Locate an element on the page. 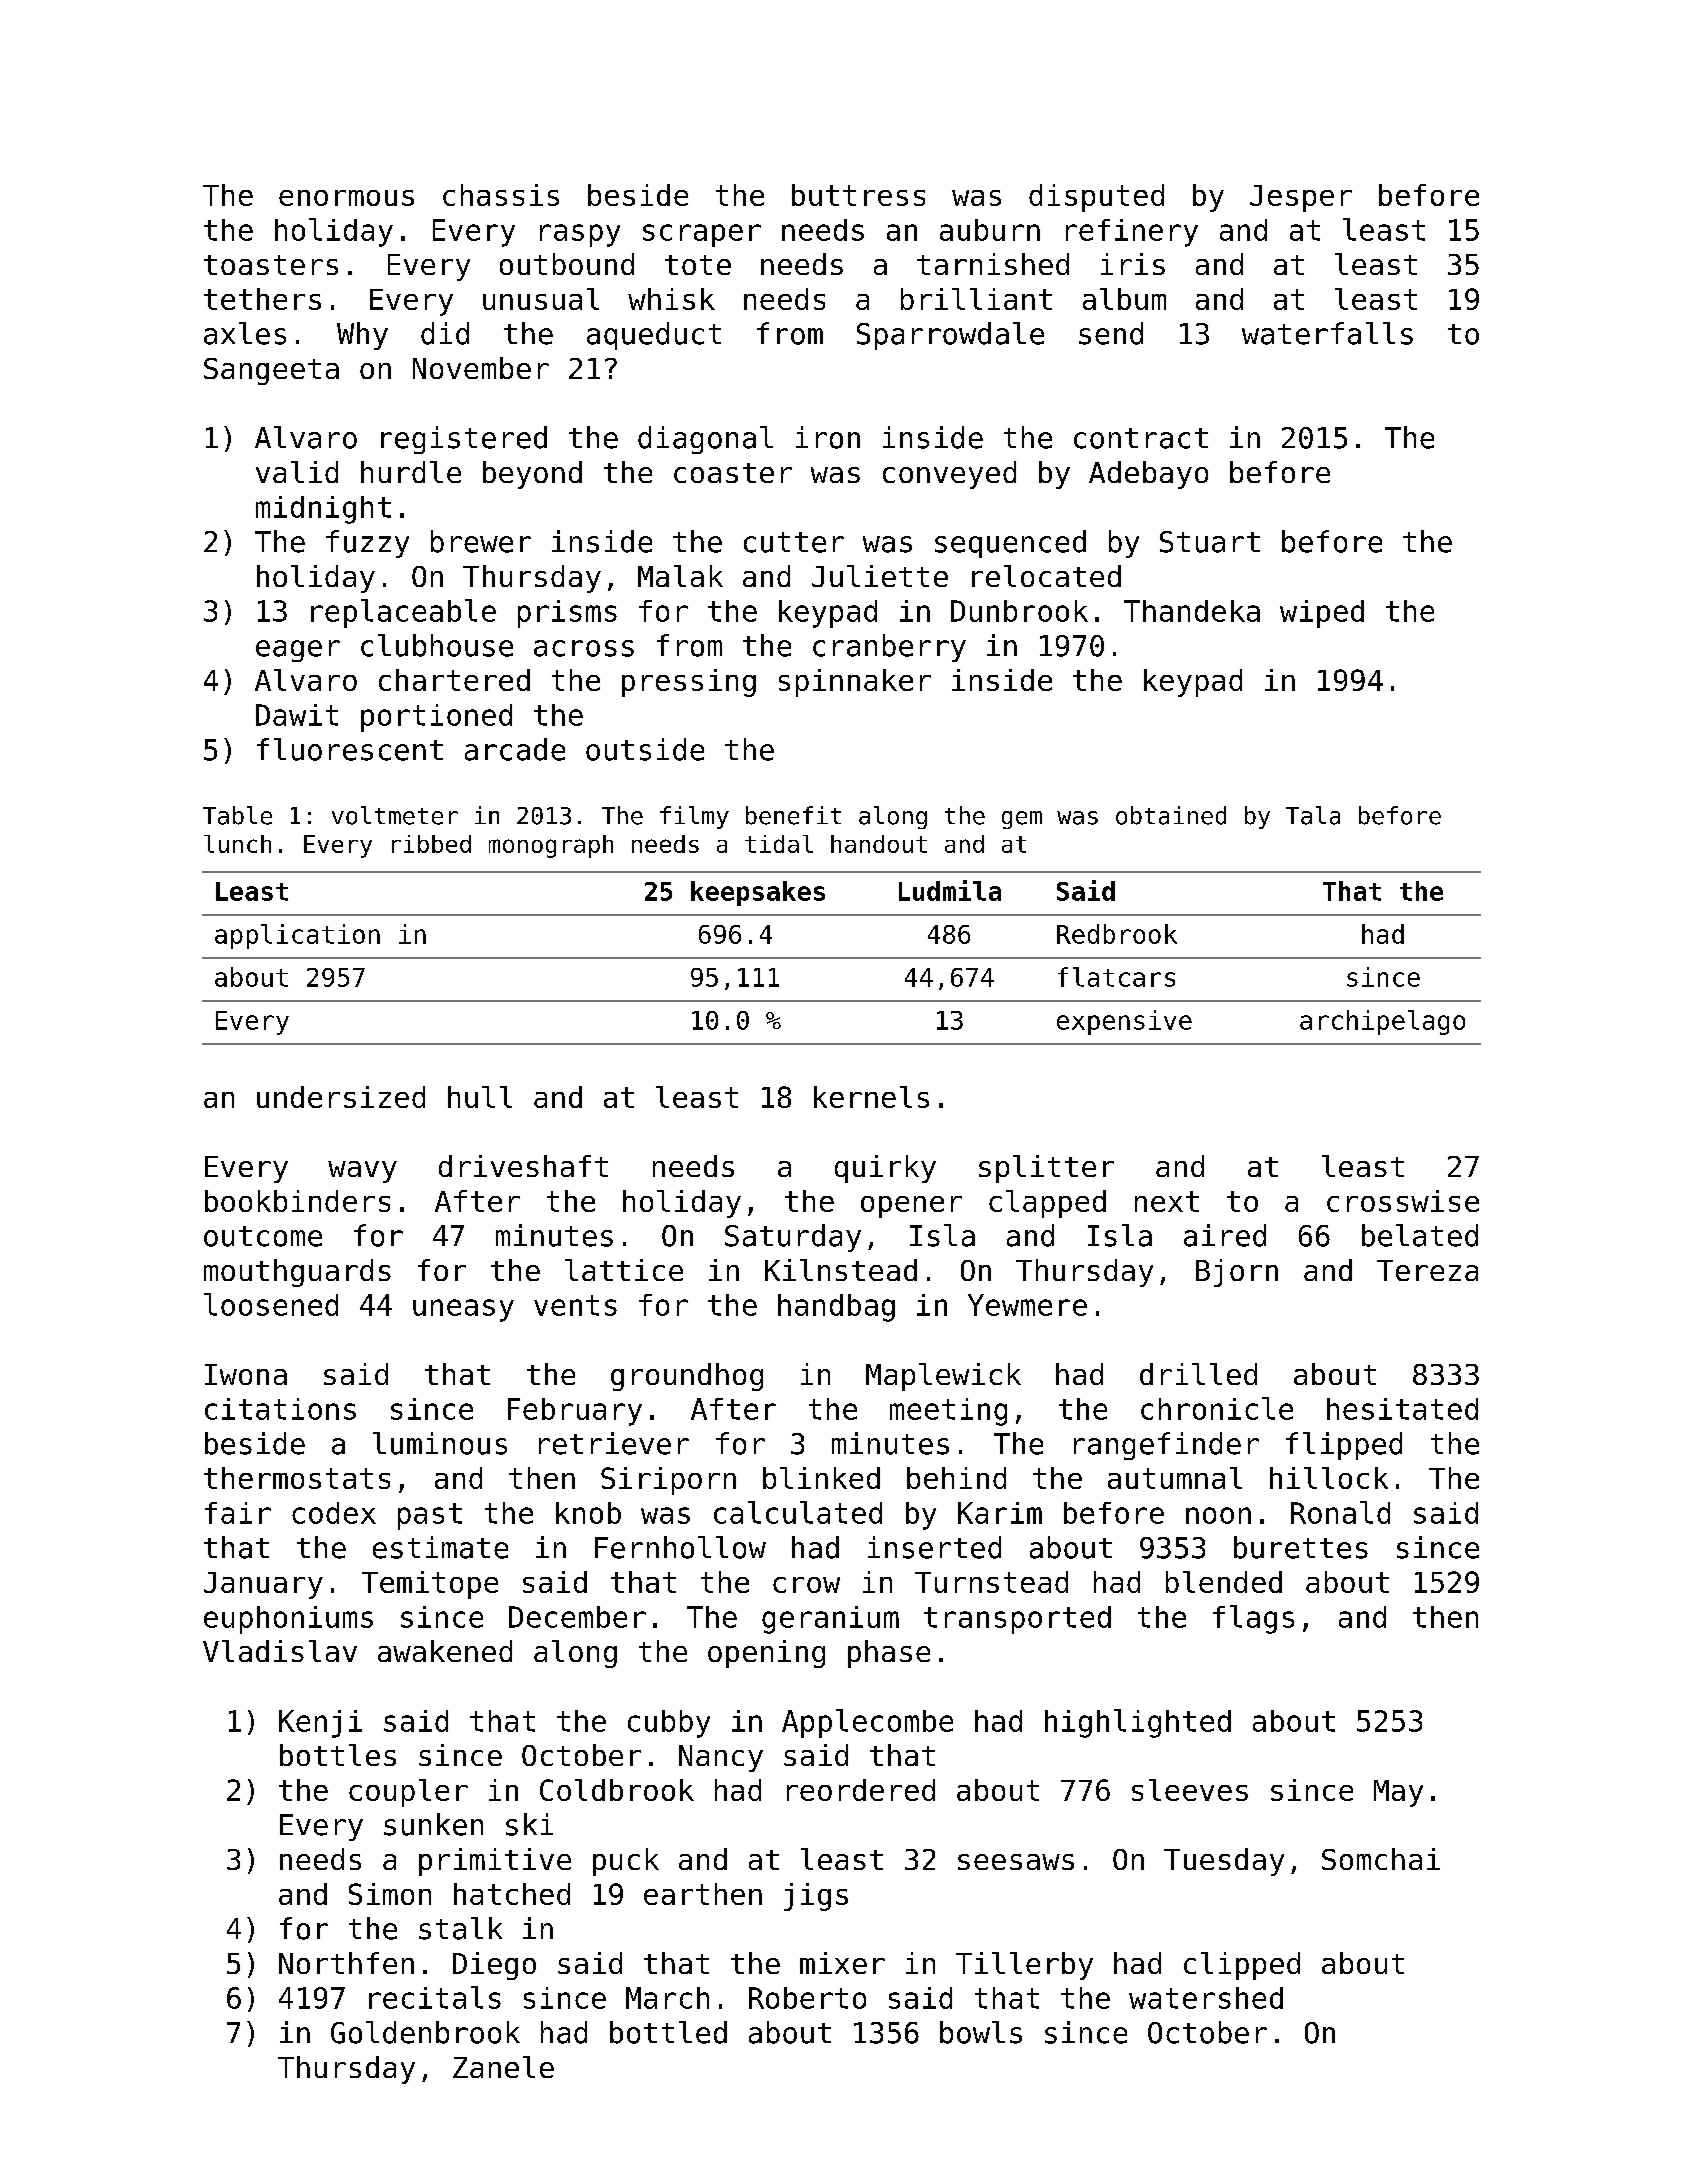  noon is located at coordinates (1218, 1515).
